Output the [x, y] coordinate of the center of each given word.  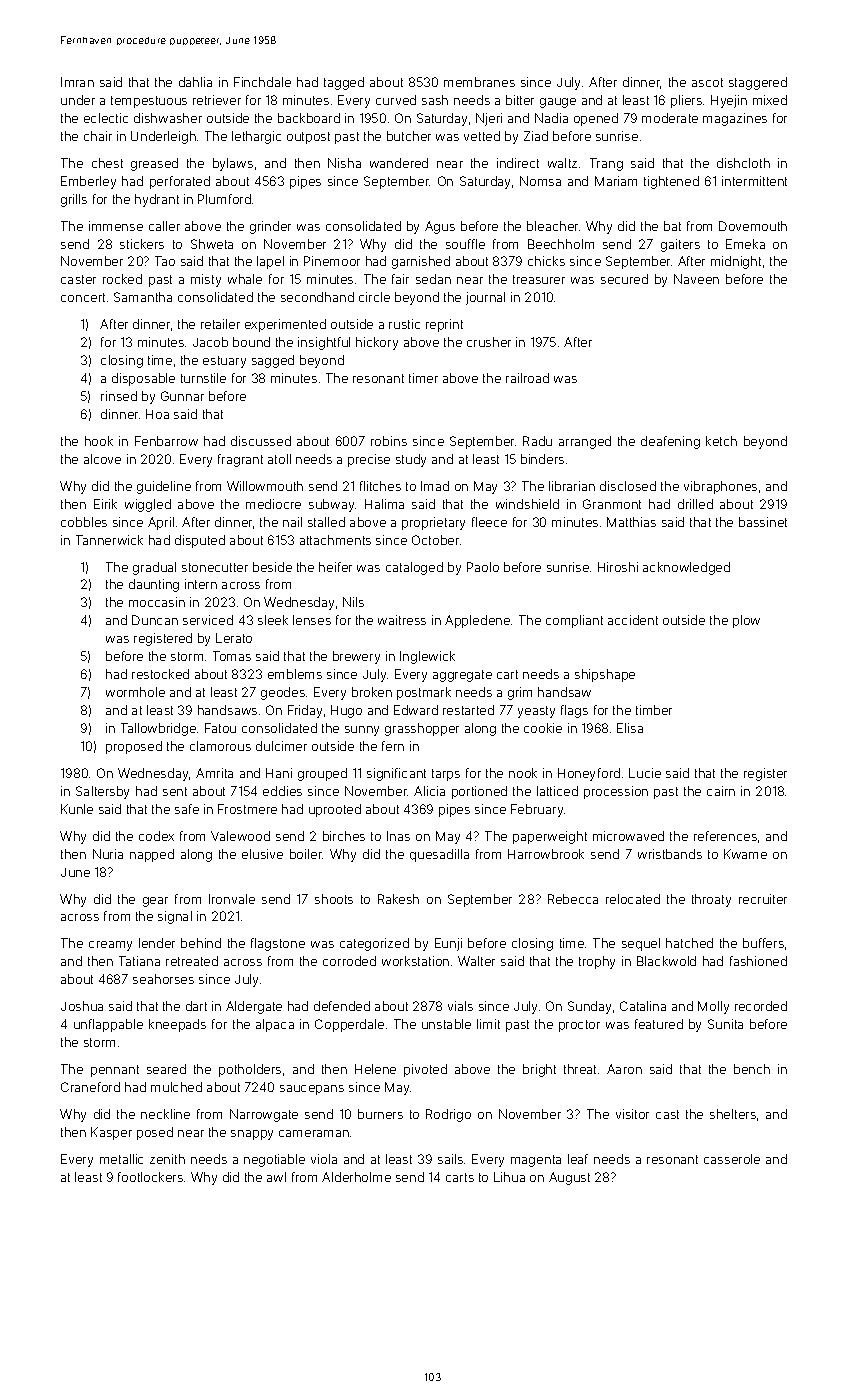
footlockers [150, 1177]
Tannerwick [109, 540]
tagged [344, 83]
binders [542, 459]
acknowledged [686, 568]
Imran [77, 82]
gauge [558, 103]
